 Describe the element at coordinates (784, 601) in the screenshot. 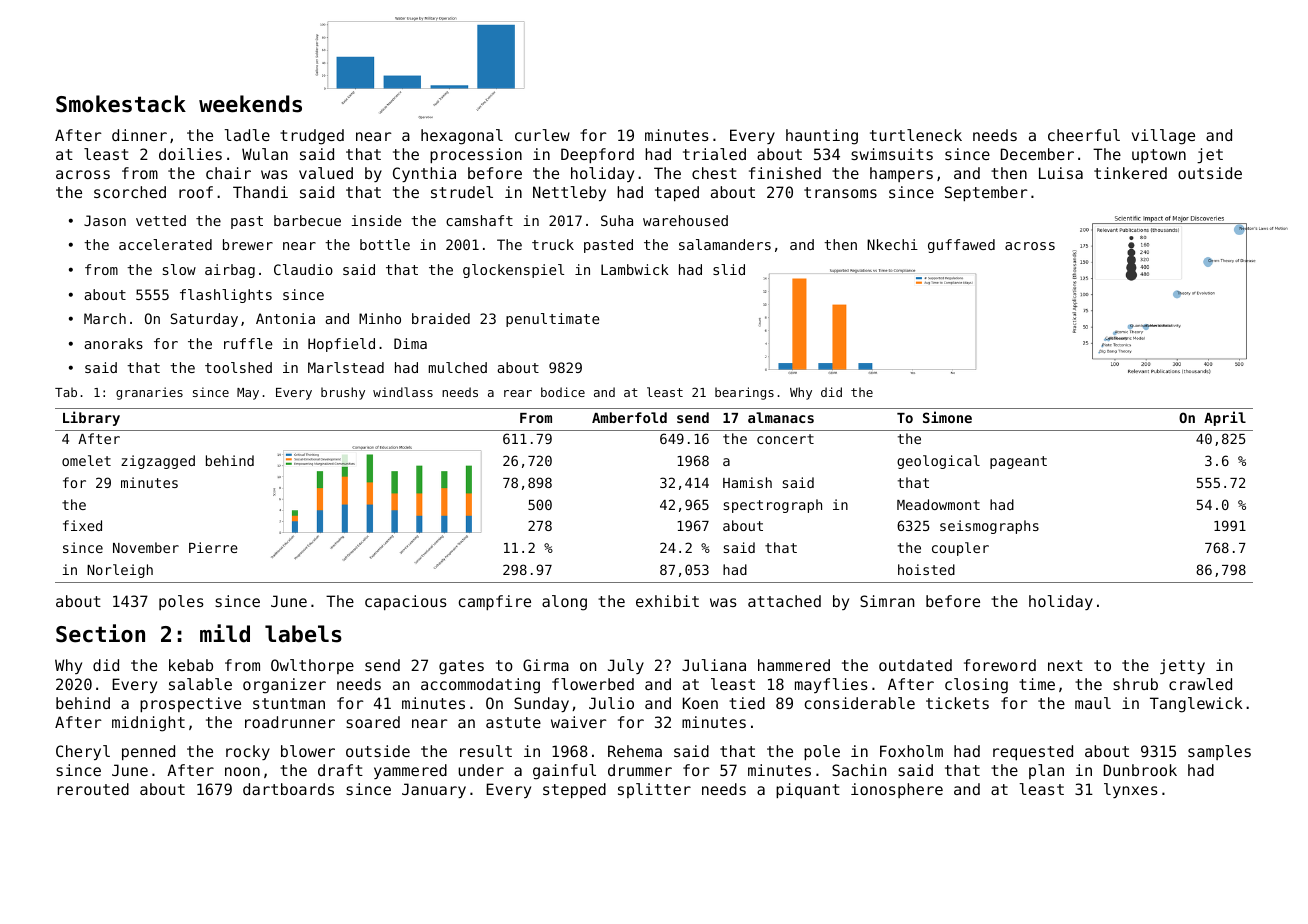

I see `attached` at that location.
